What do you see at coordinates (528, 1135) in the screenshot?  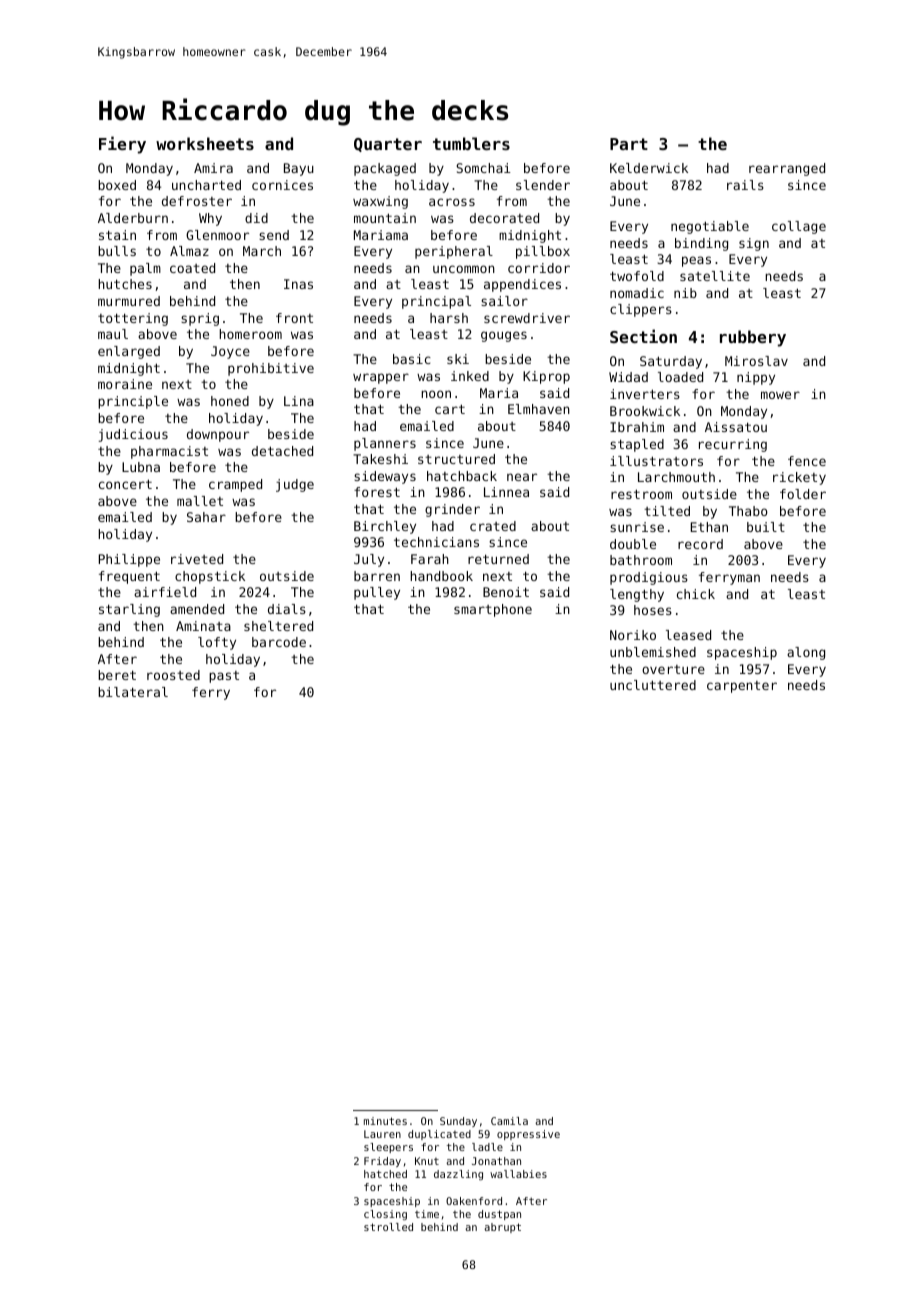 I see `oppressive` at bounding box center [528, 1135].
